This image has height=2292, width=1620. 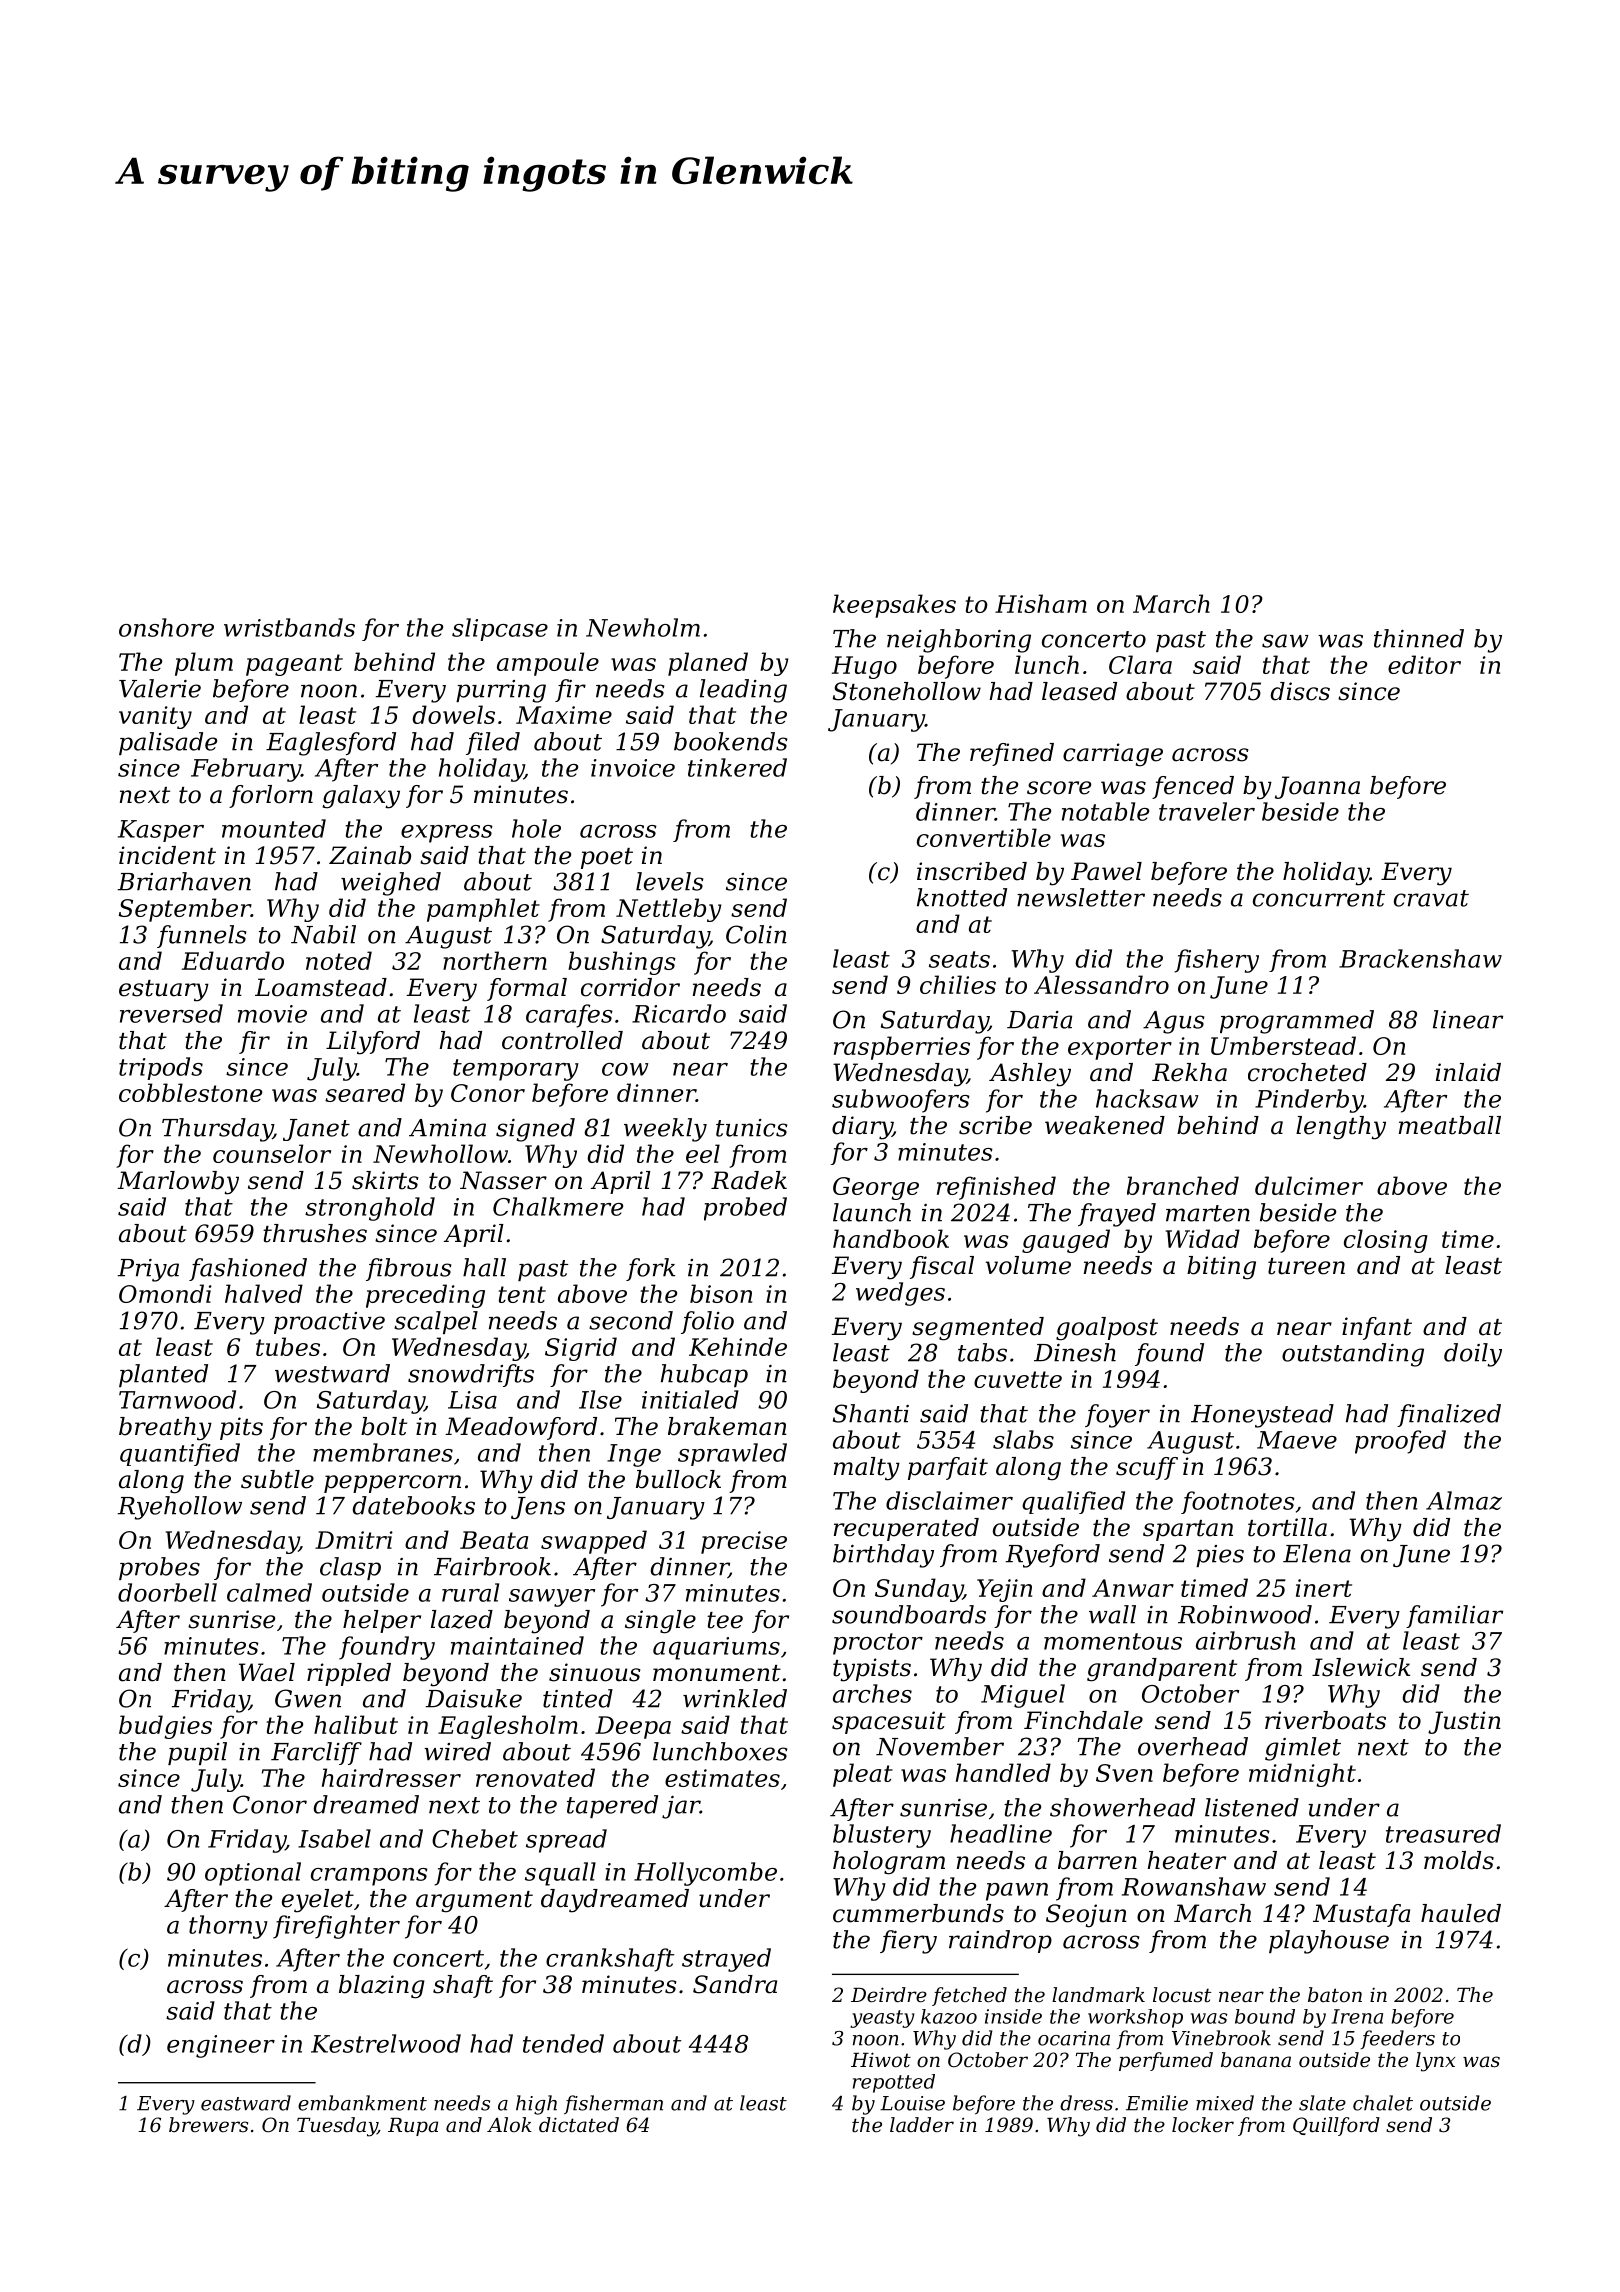 I want to click on Hisham, so click(x=1041, y=603).
